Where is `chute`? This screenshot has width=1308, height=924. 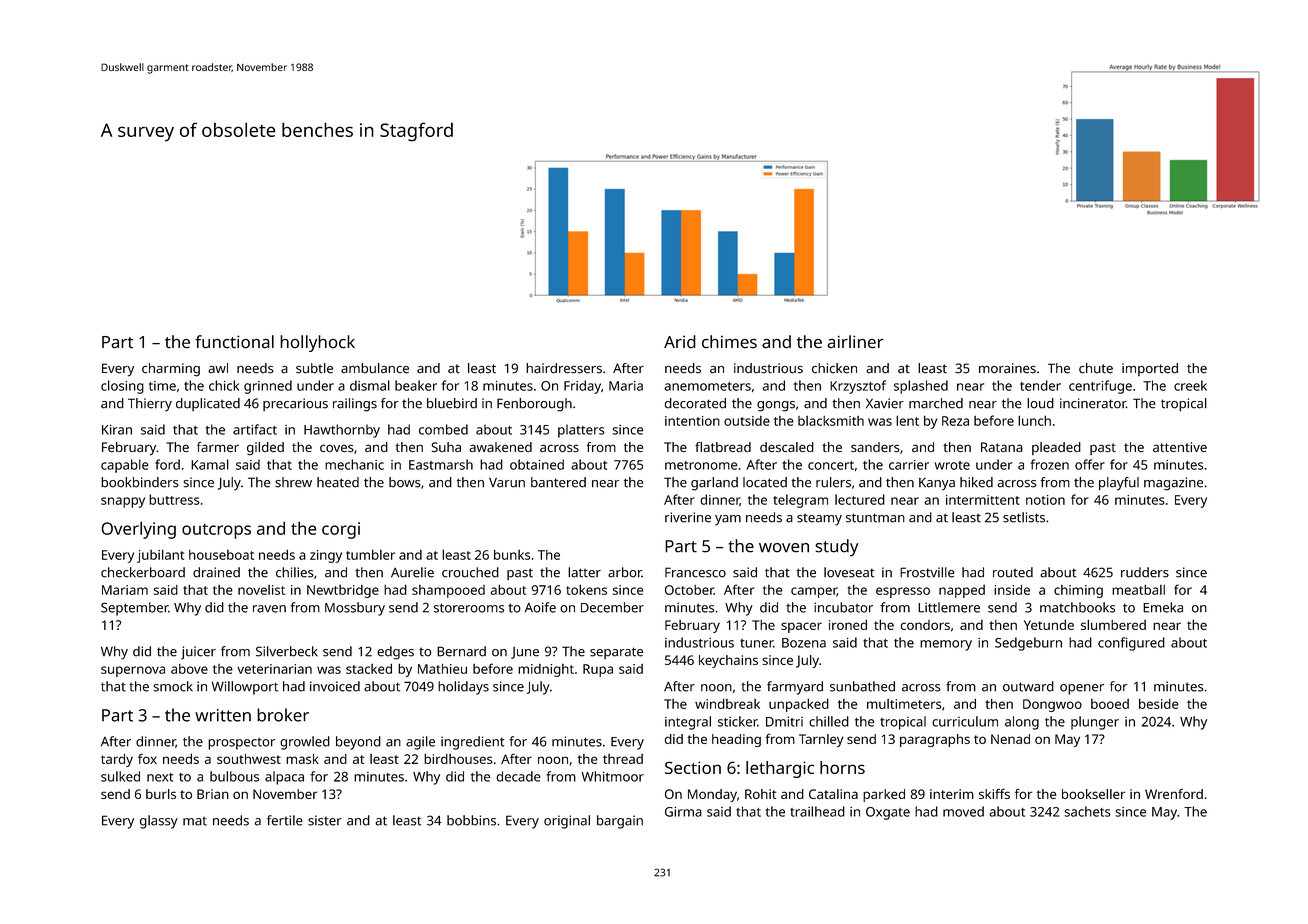 chute is located at coordinates (1096, 368).
